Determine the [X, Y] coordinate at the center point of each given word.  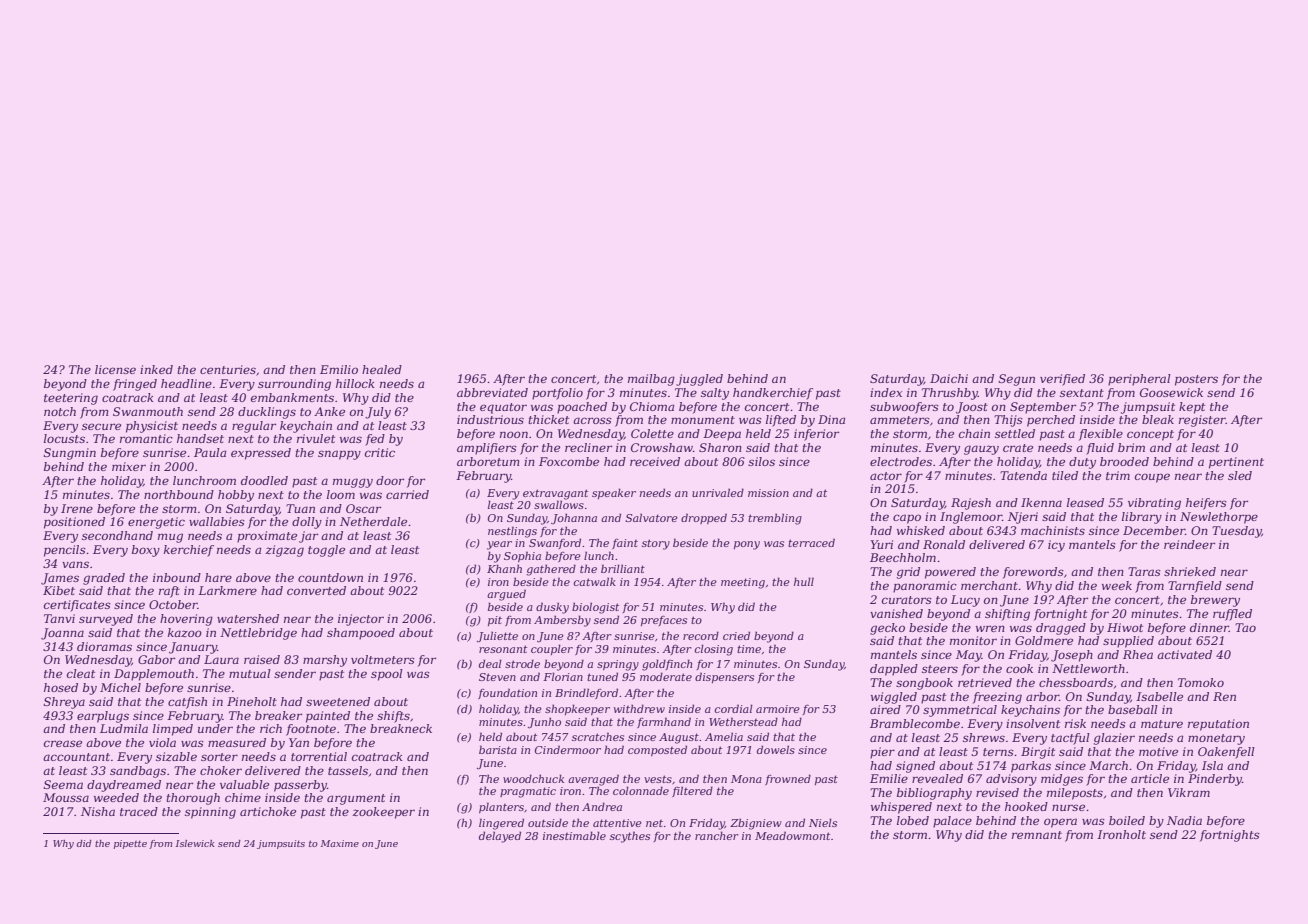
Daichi [949, 378]
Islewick [195, 843]
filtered [692, 791]
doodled [264, 480]
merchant [990, 585]
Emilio [339, 369]
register [1202, 421]
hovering [186, 620]
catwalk [594, 581]
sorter [219, 757]
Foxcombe [569, 461]
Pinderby [1215, 780]
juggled [699, 380]
